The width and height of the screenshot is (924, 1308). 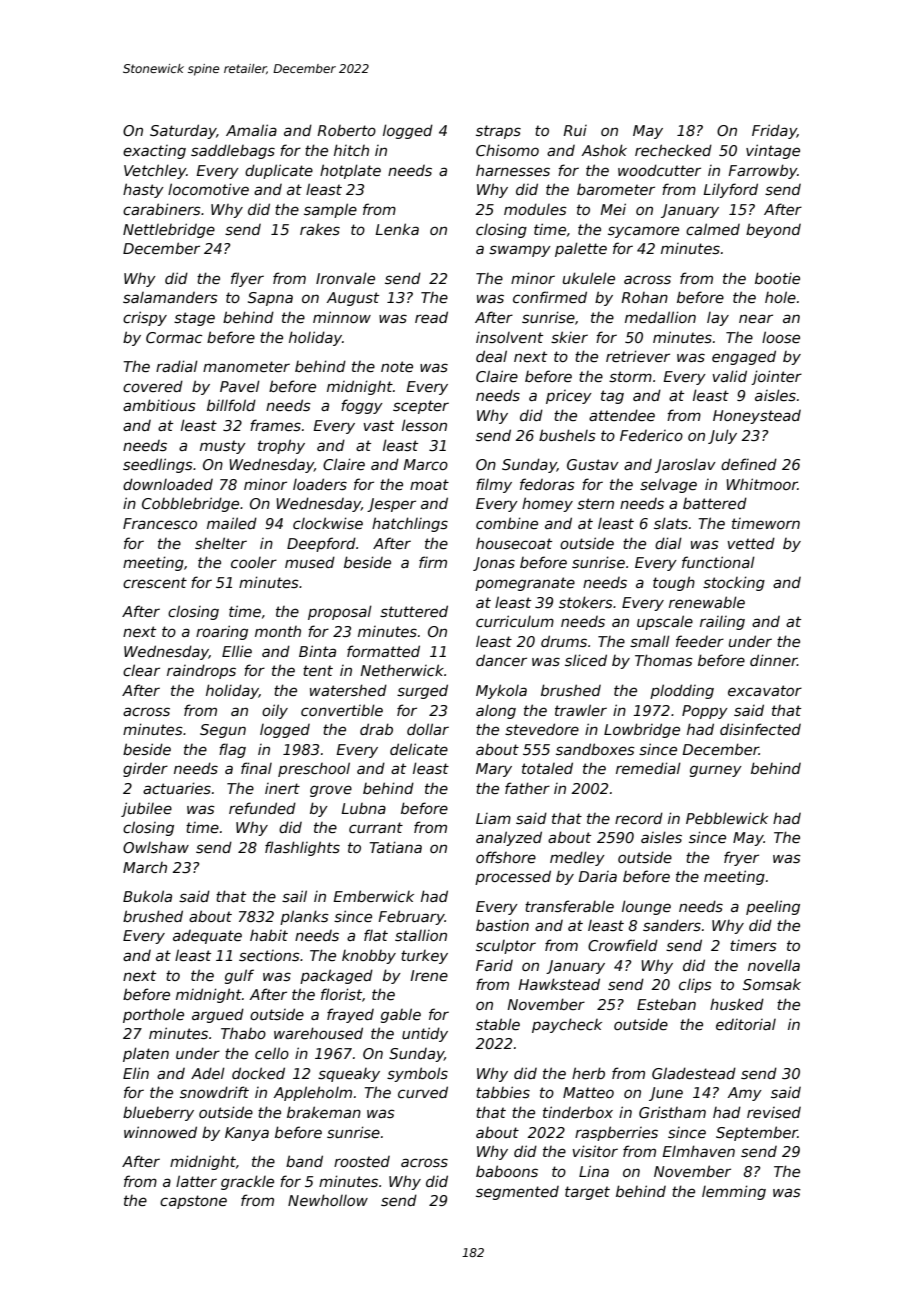 What do you see at coordinates (589, 278) in the screenshot?
I see `ukulele` at bounding box center [589, 278].
